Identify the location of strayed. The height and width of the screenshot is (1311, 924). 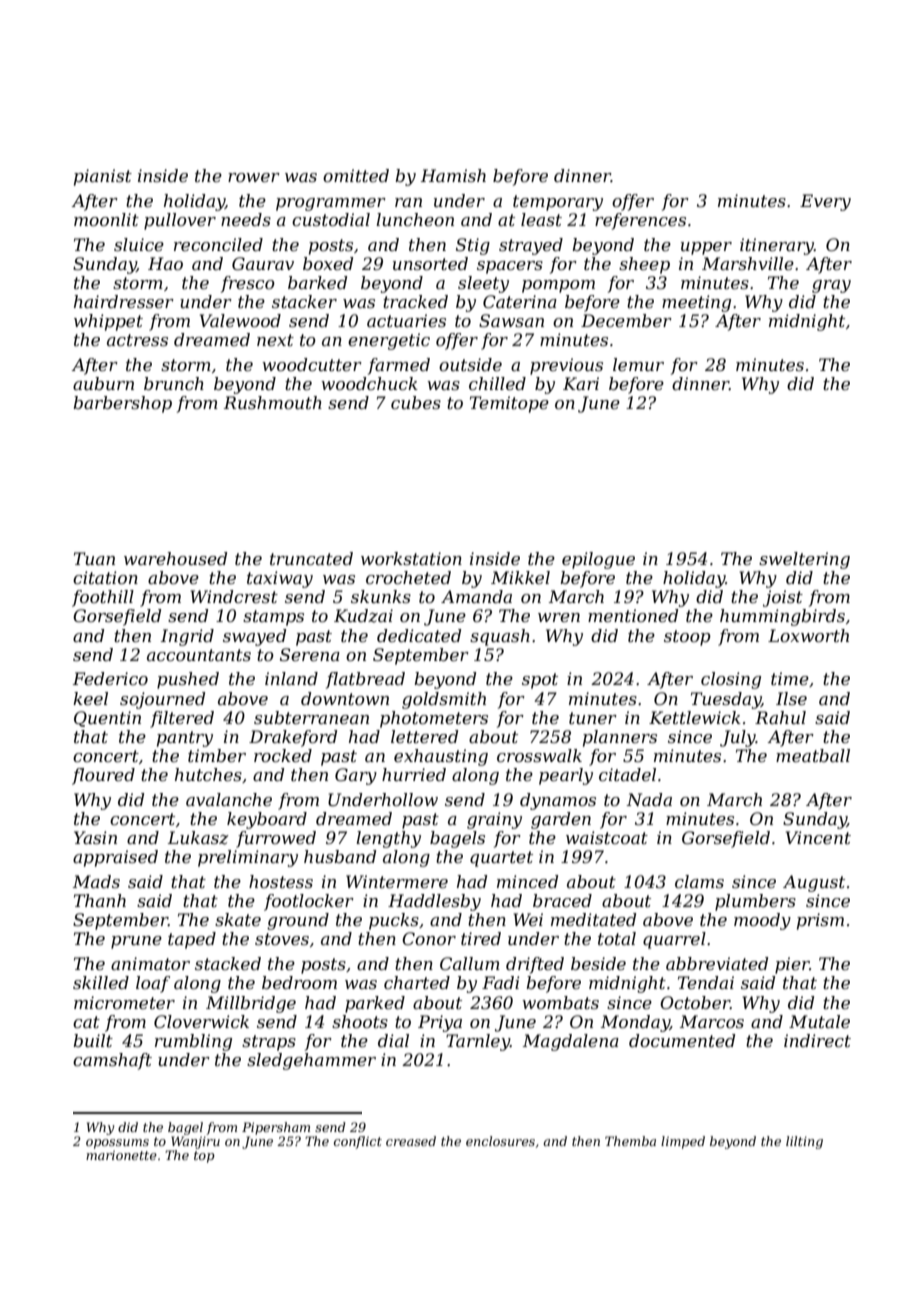
(531, 246).
